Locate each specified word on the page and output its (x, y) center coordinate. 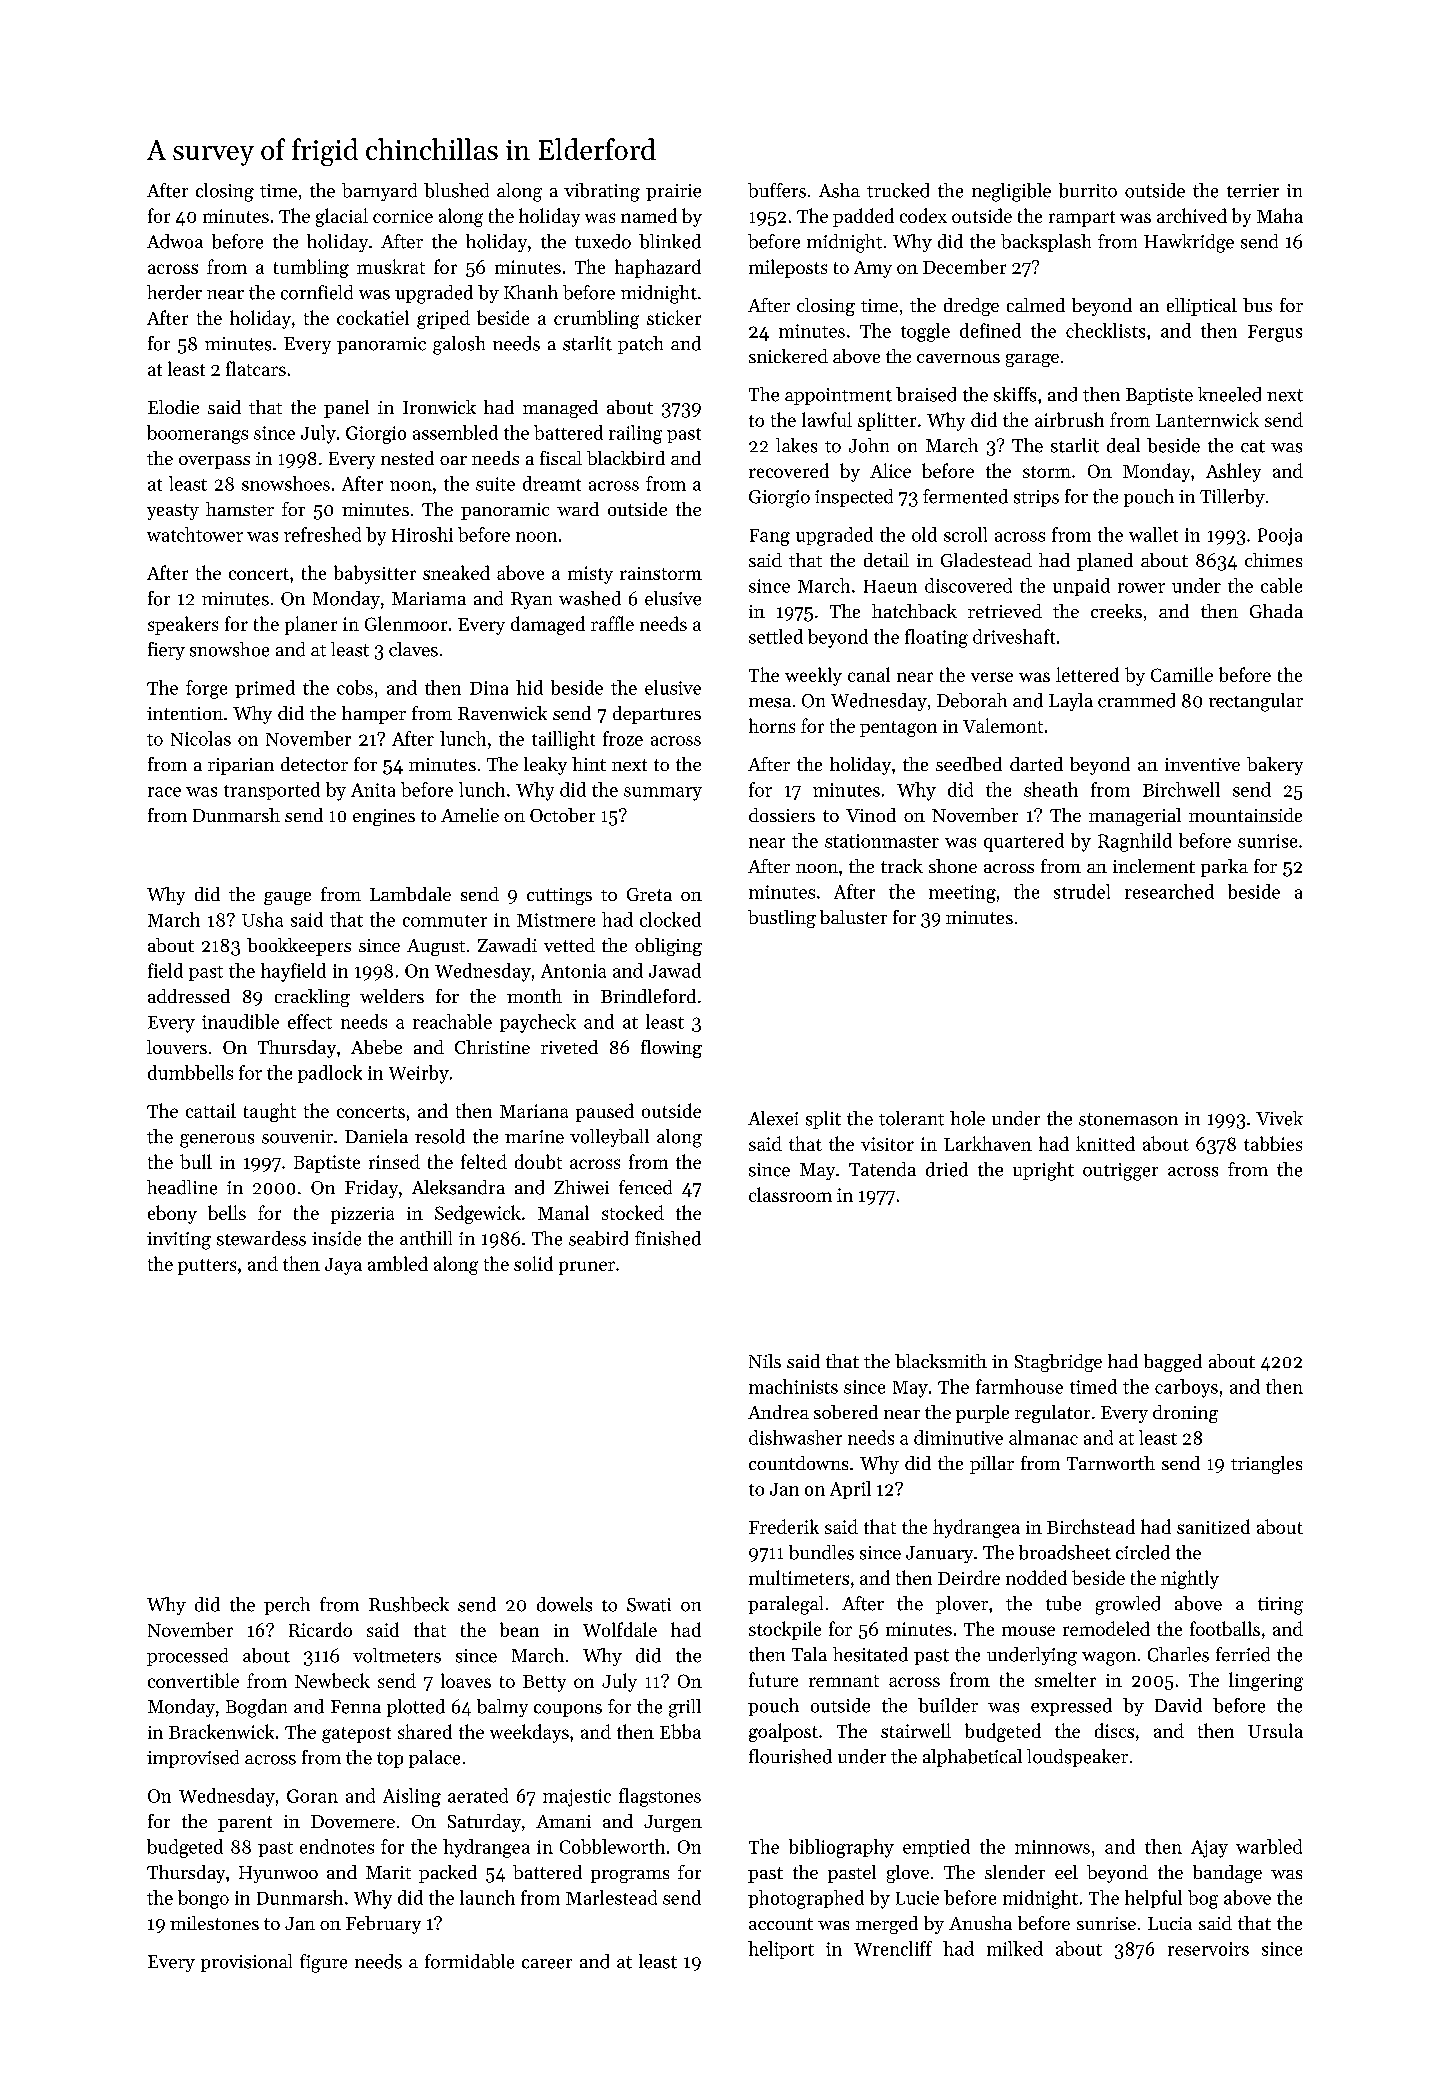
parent (245, 1824)
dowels (564, 1604)
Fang (770, 537)
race (164, 792)
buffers (777, 190)
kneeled (1229, 394)
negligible (1011, 192)
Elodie (173, 407)
